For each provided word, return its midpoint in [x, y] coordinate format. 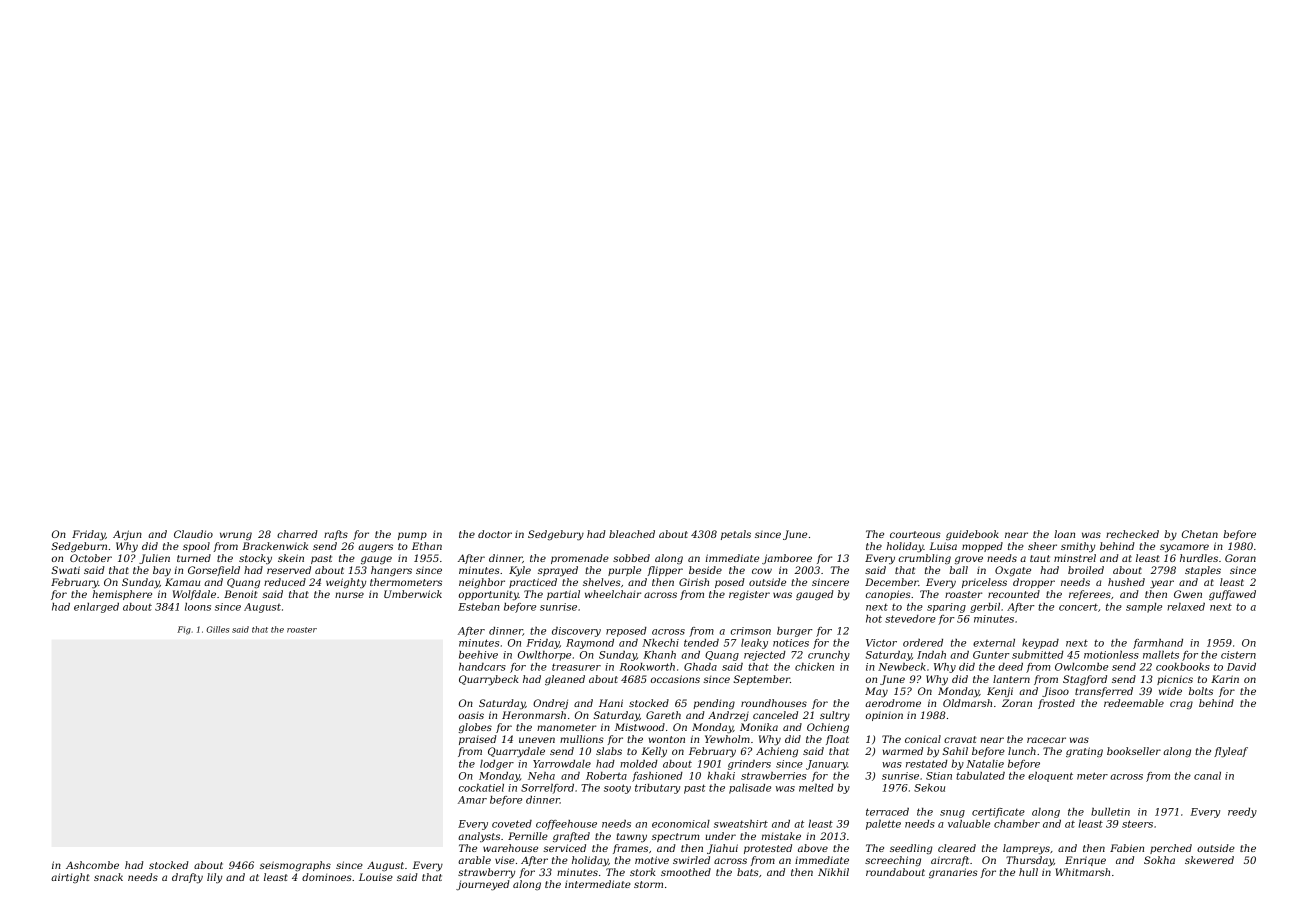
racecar [1046, 740]
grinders [749, 765]
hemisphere [122, 595]
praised [478, 740]
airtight [70, 878]
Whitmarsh [1082, 872]
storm [648, 884]
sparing [946, 608]
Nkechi [660, 643]
